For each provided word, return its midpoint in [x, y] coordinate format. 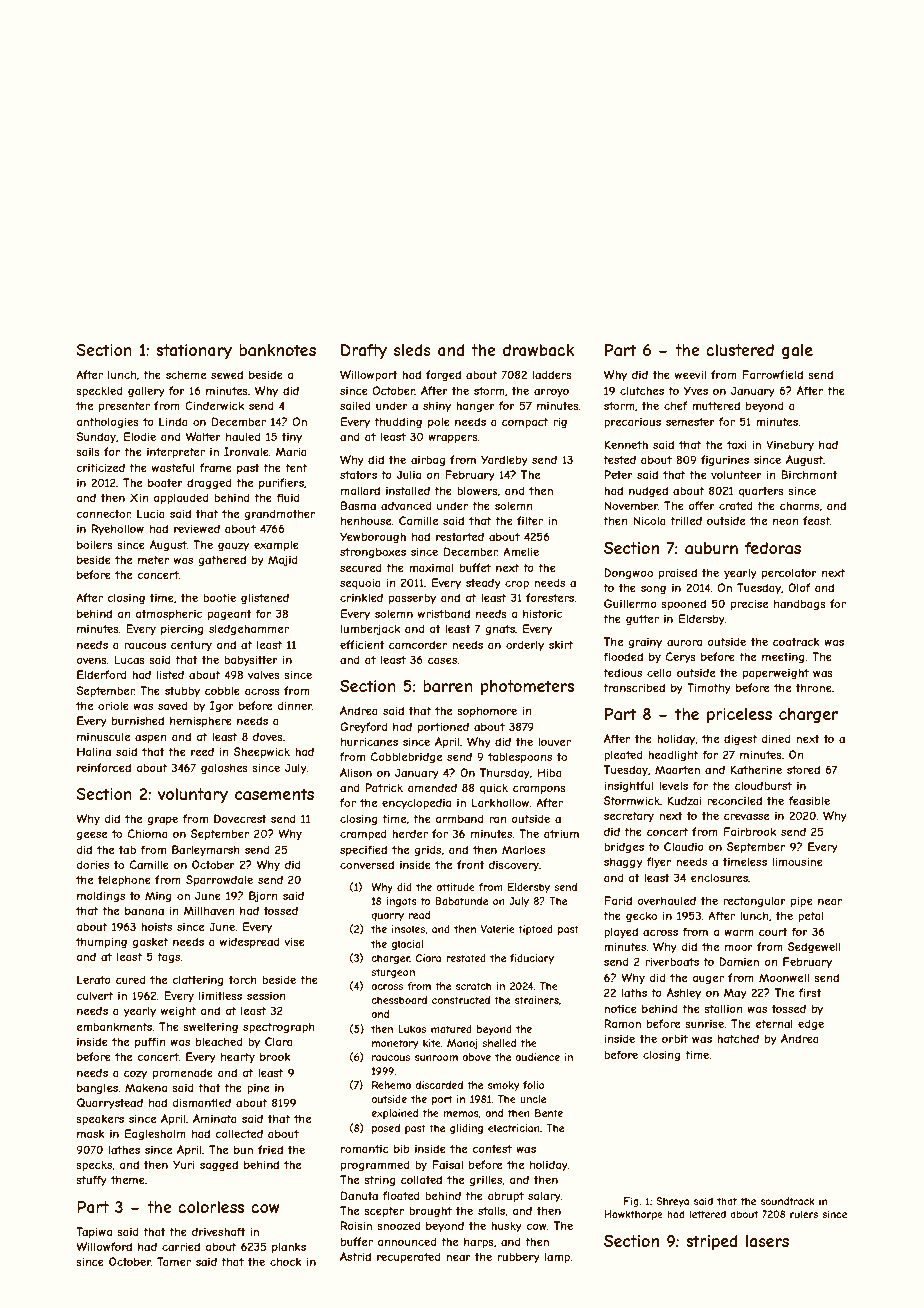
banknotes [277, 350]
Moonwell [784, 977]
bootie [219, 597]
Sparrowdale [219, 880]
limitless [220, 995]
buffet [475, 567]
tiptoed [535, 930]
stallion [723, 1008]
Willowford [104, 1246]
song [653, 589]
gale [797, 351]
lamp [558, 1257]
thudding [398, 422]
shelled [499, 1043]
